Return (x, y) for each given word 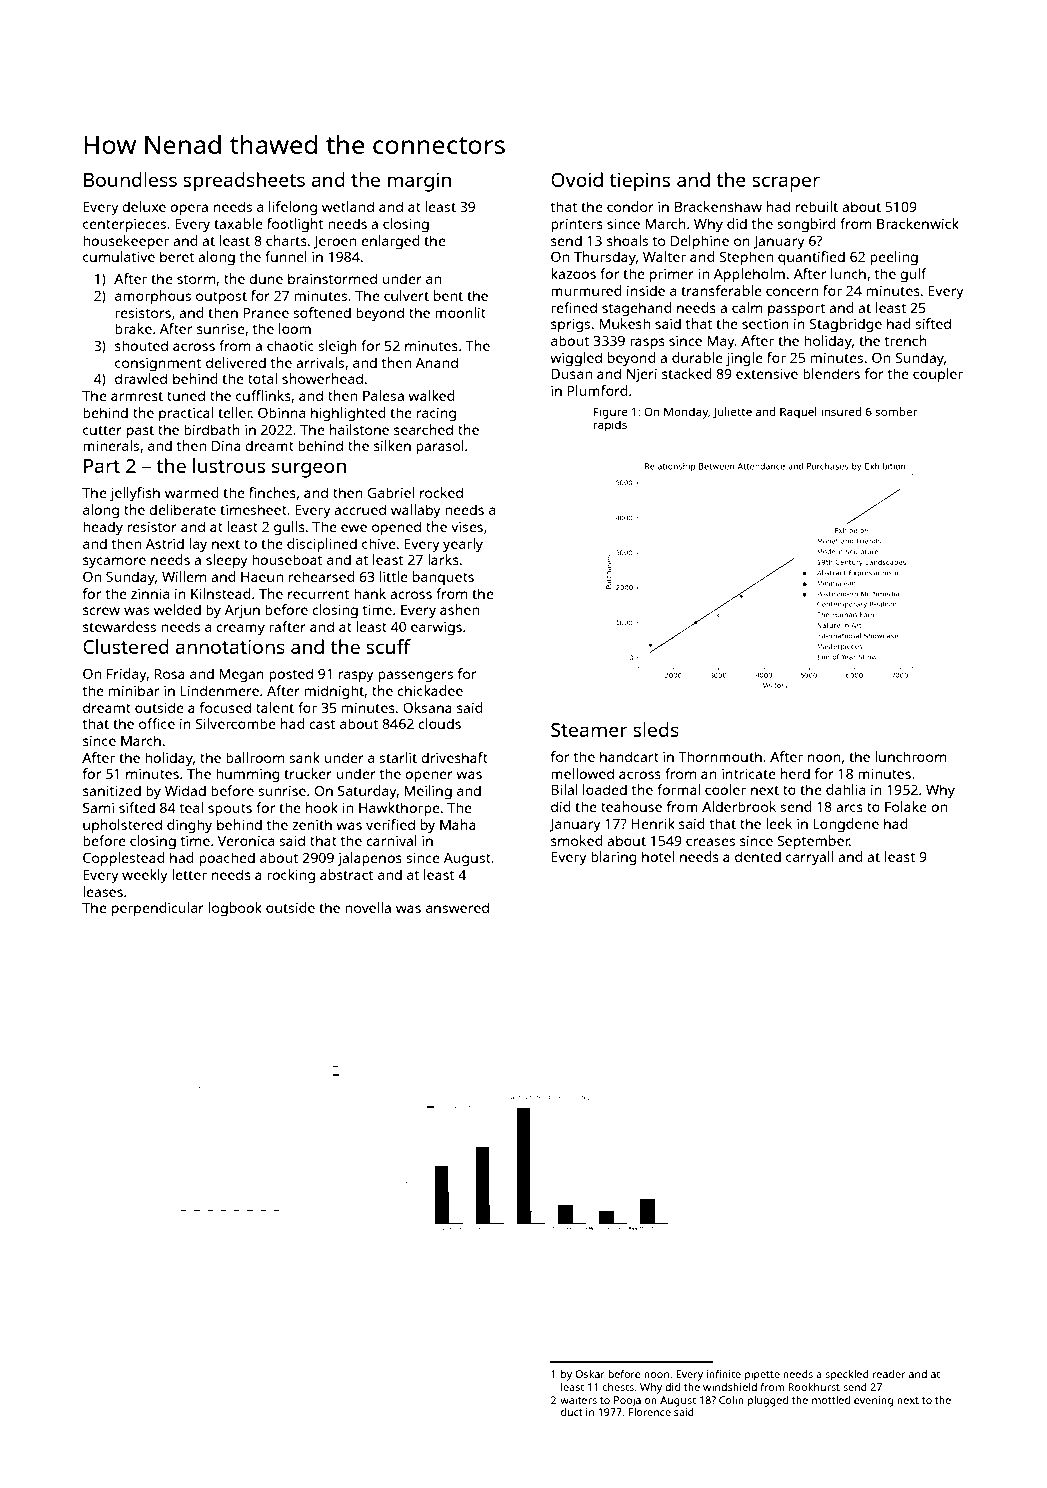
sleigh (337, 347)
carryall (809, 858)
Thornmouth (720, 756)
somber (896, 411)
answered (457, 907)
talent (275, 707)
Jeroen (334, 242)
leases (103, 891)
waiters (578, 1400)
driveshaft (454, 757)
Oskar (590, 1374)
